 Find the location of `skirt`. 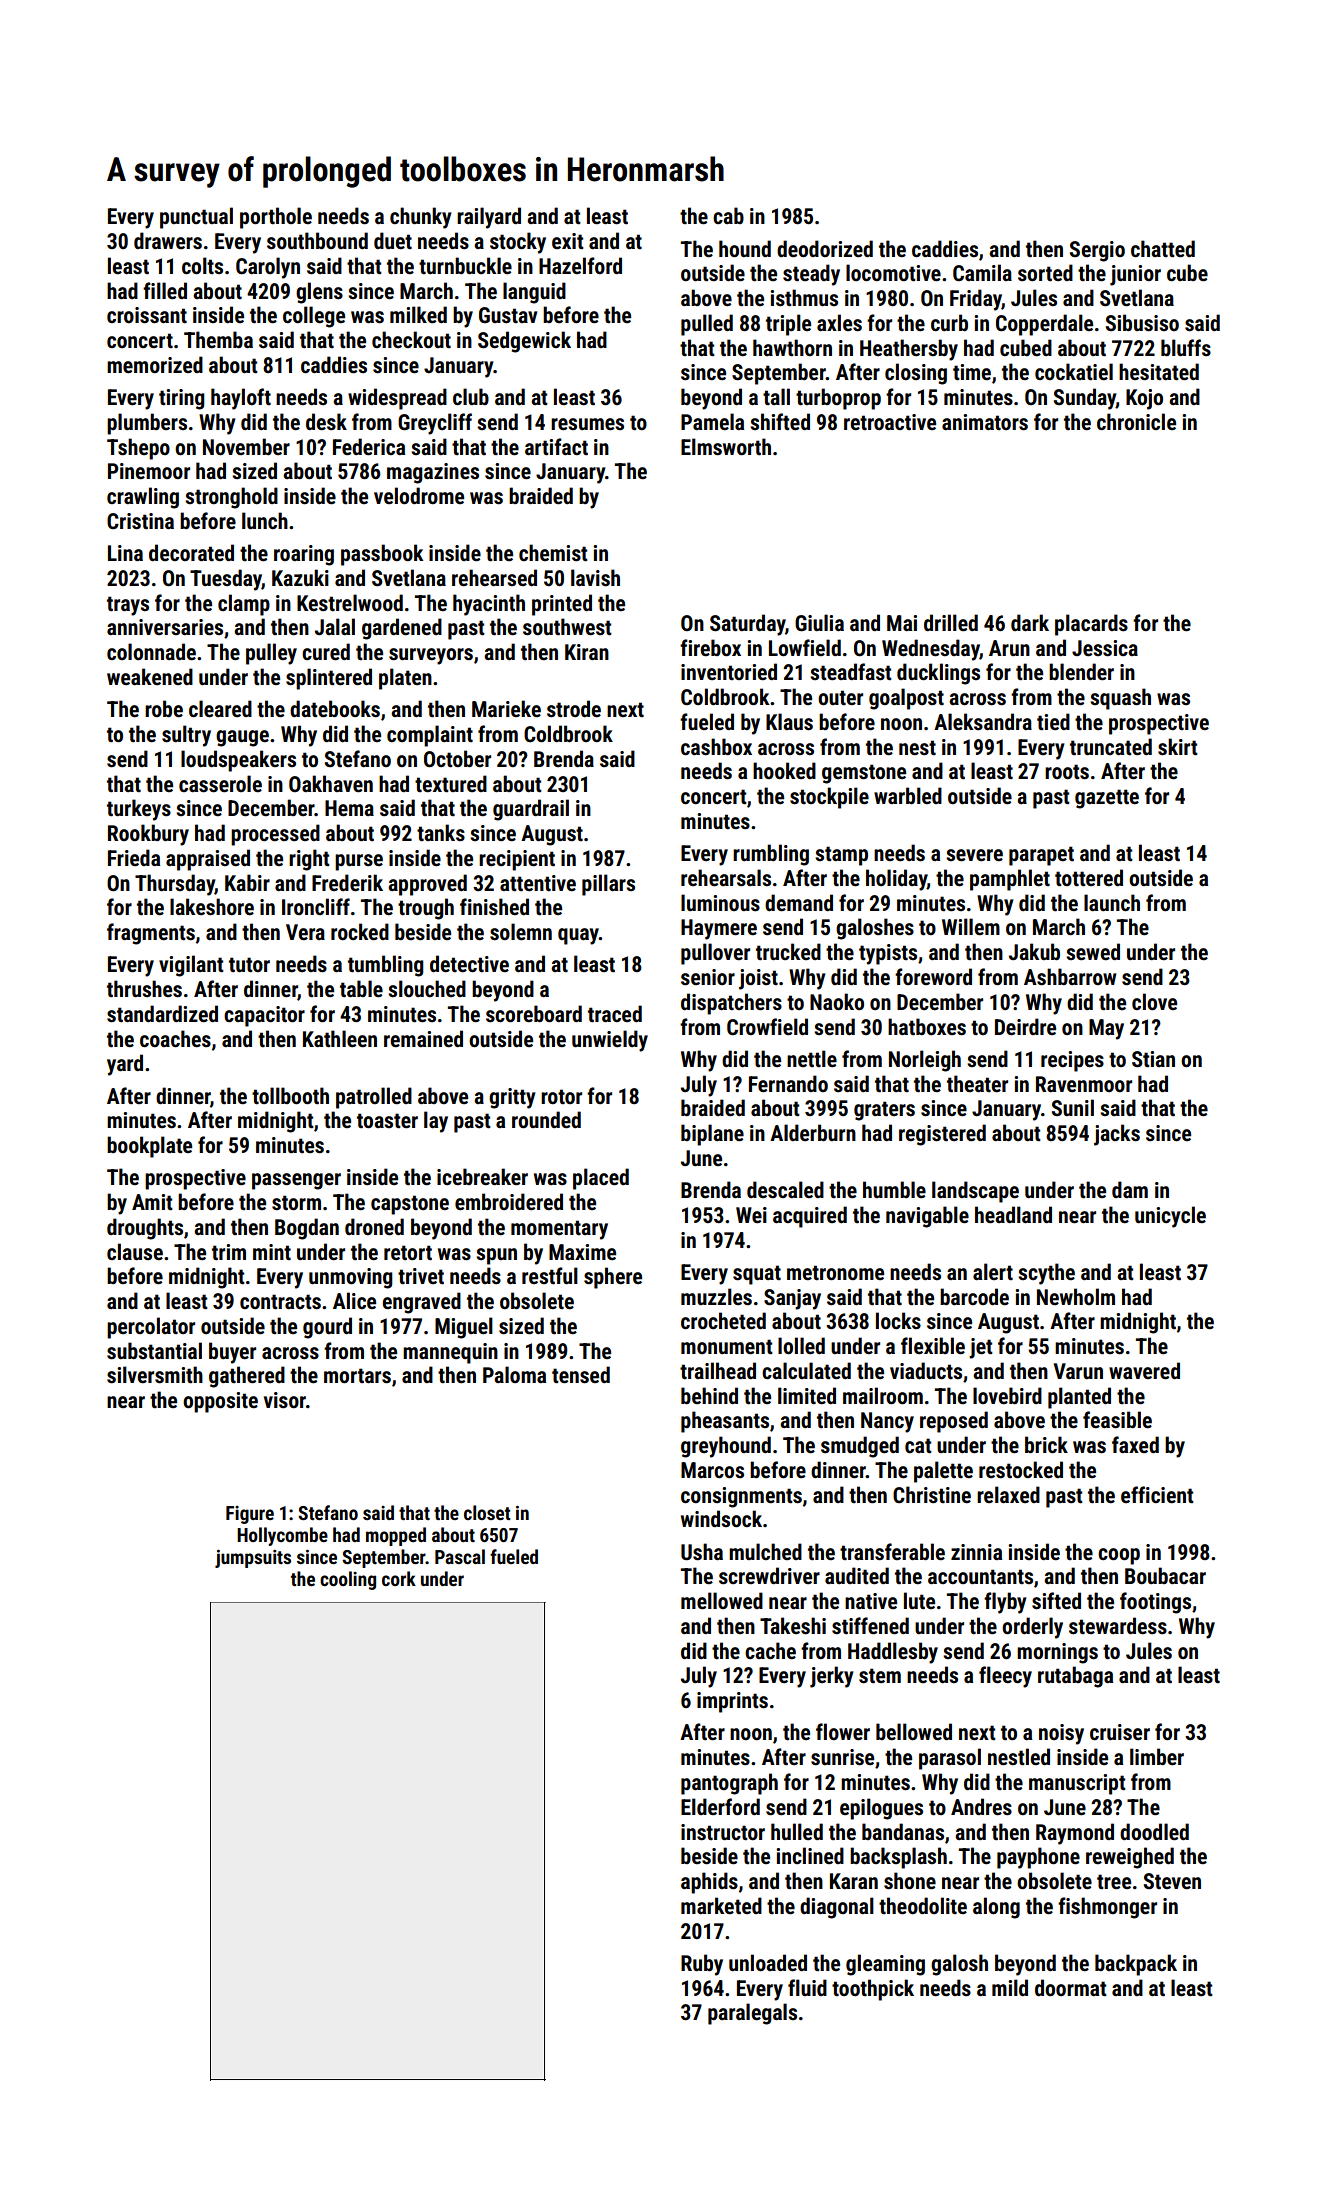

skirt is located at coordinates (1178, 747).
